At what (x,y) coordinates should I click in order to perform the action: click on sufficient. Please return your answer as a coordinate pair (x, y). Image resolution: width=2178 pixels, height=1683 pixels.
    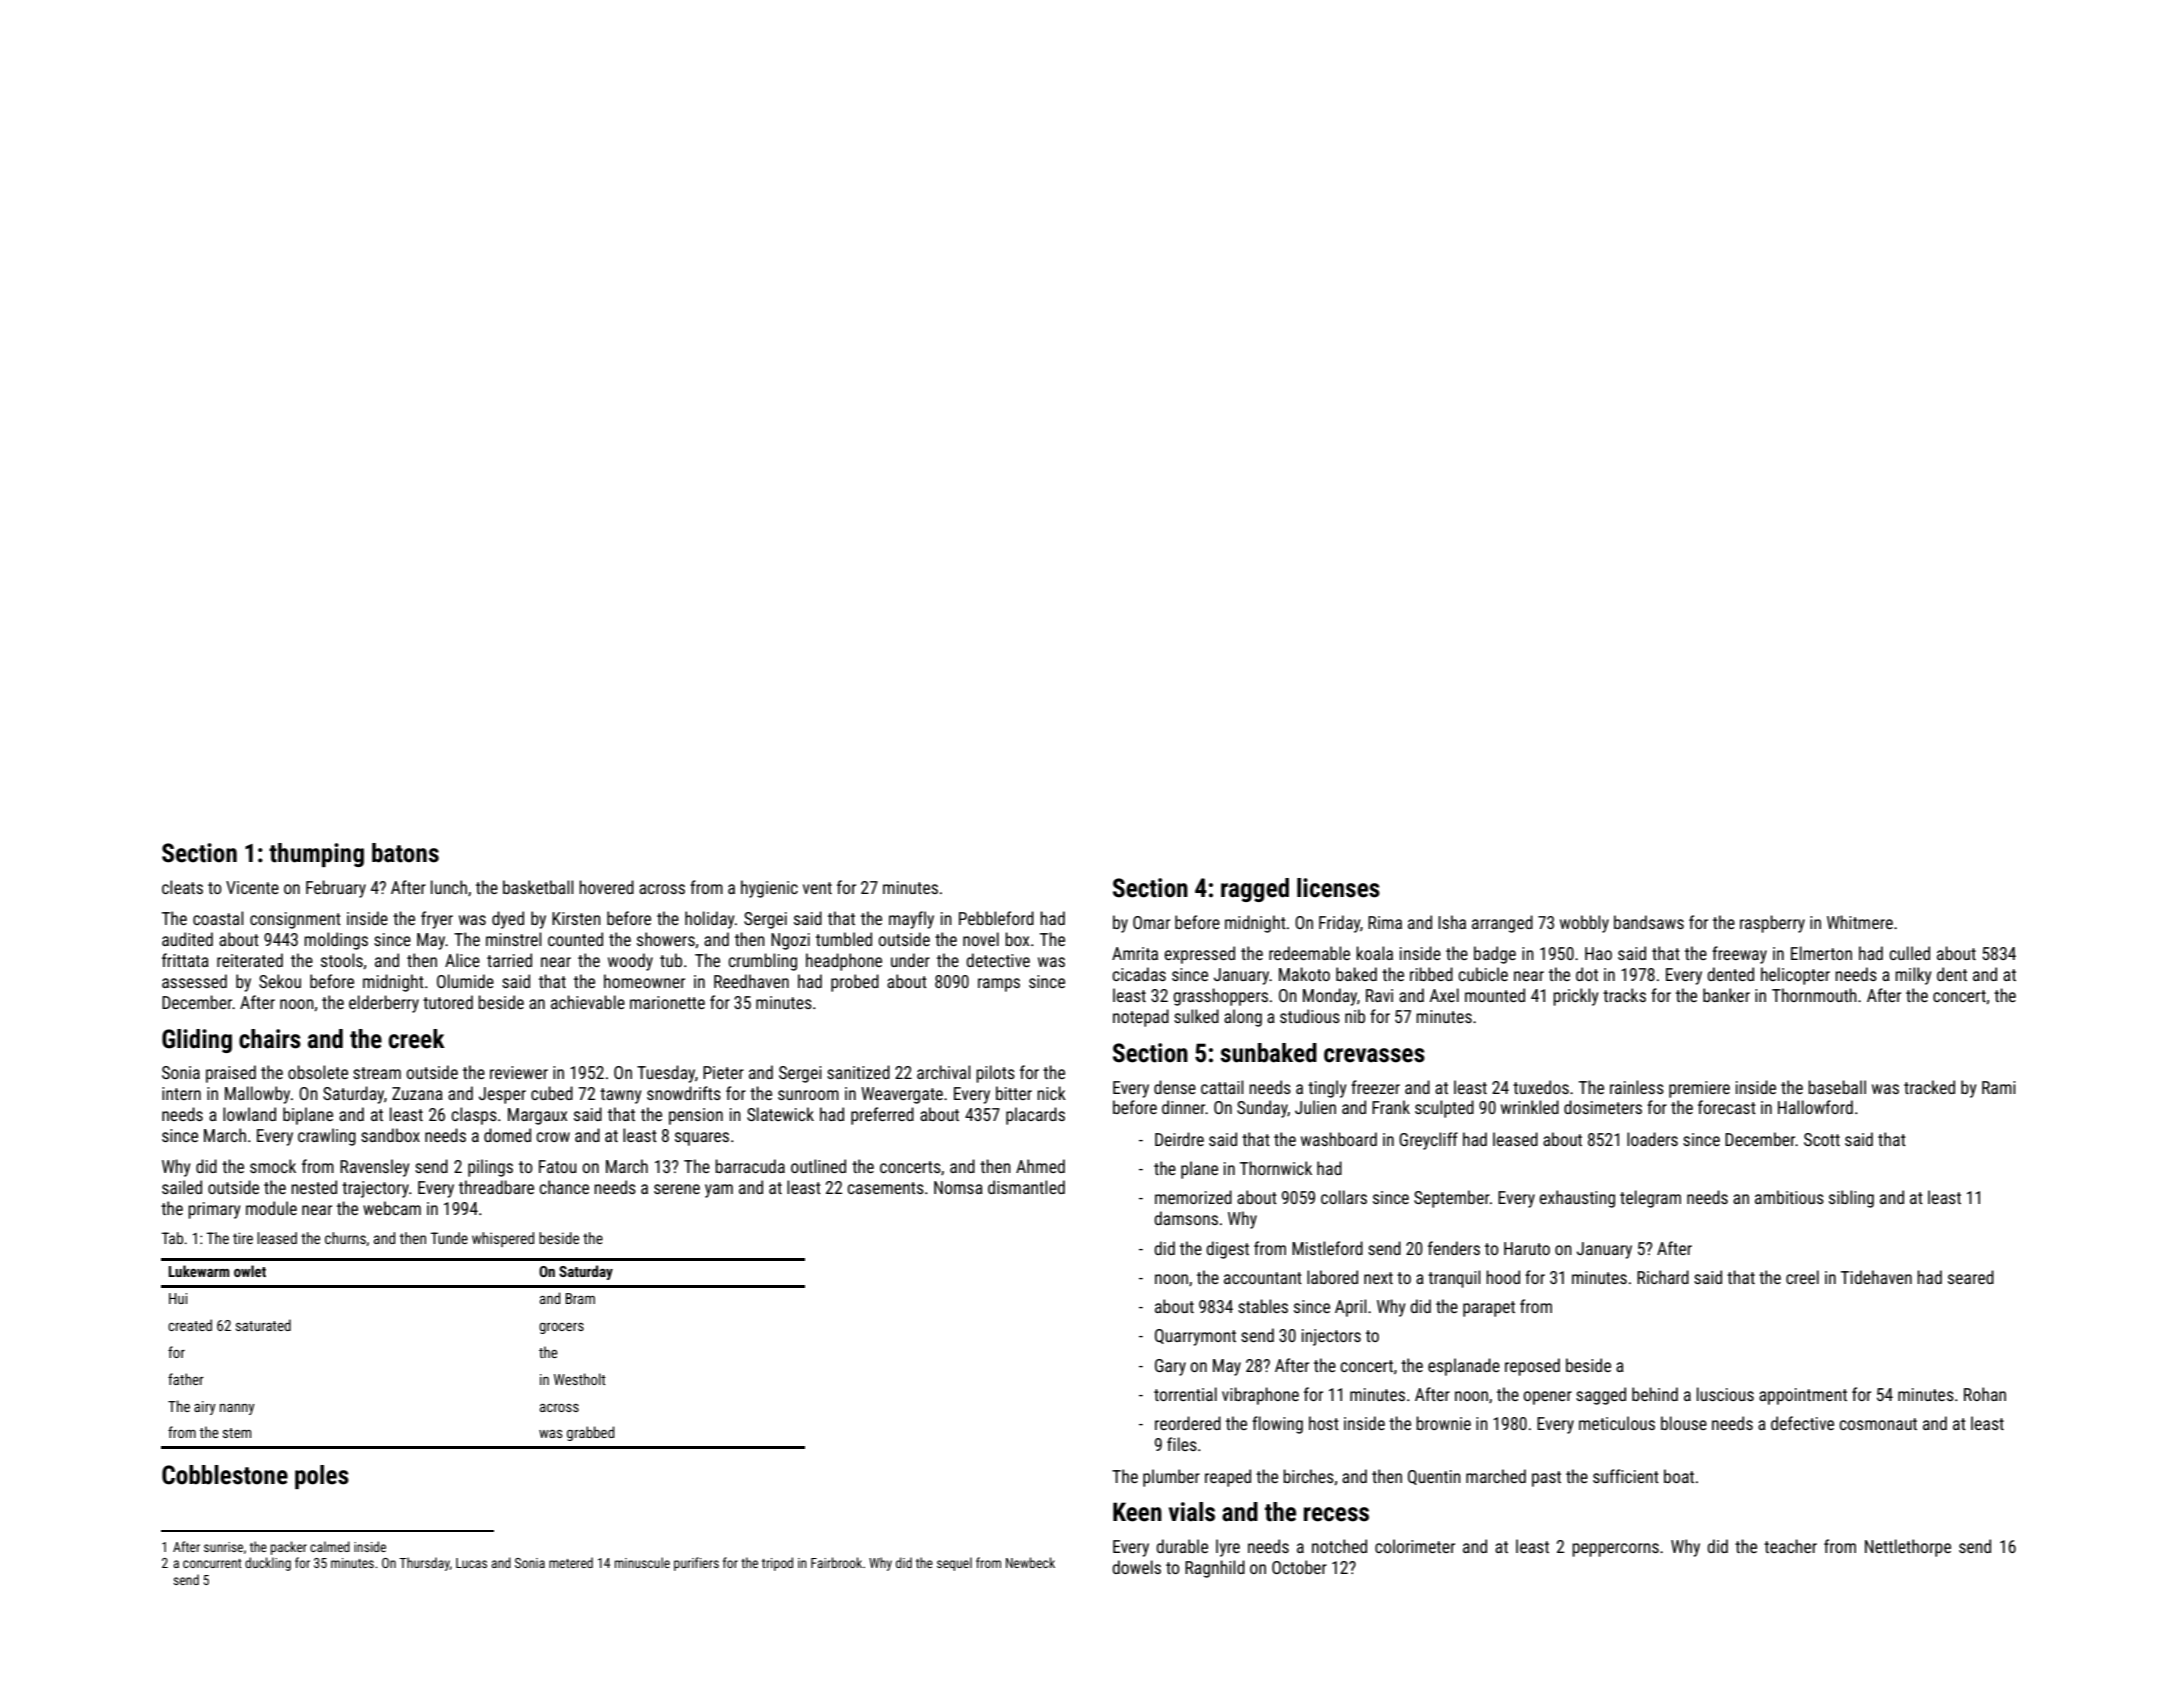
    Looking at the image, I should click on (1626, 1476).
